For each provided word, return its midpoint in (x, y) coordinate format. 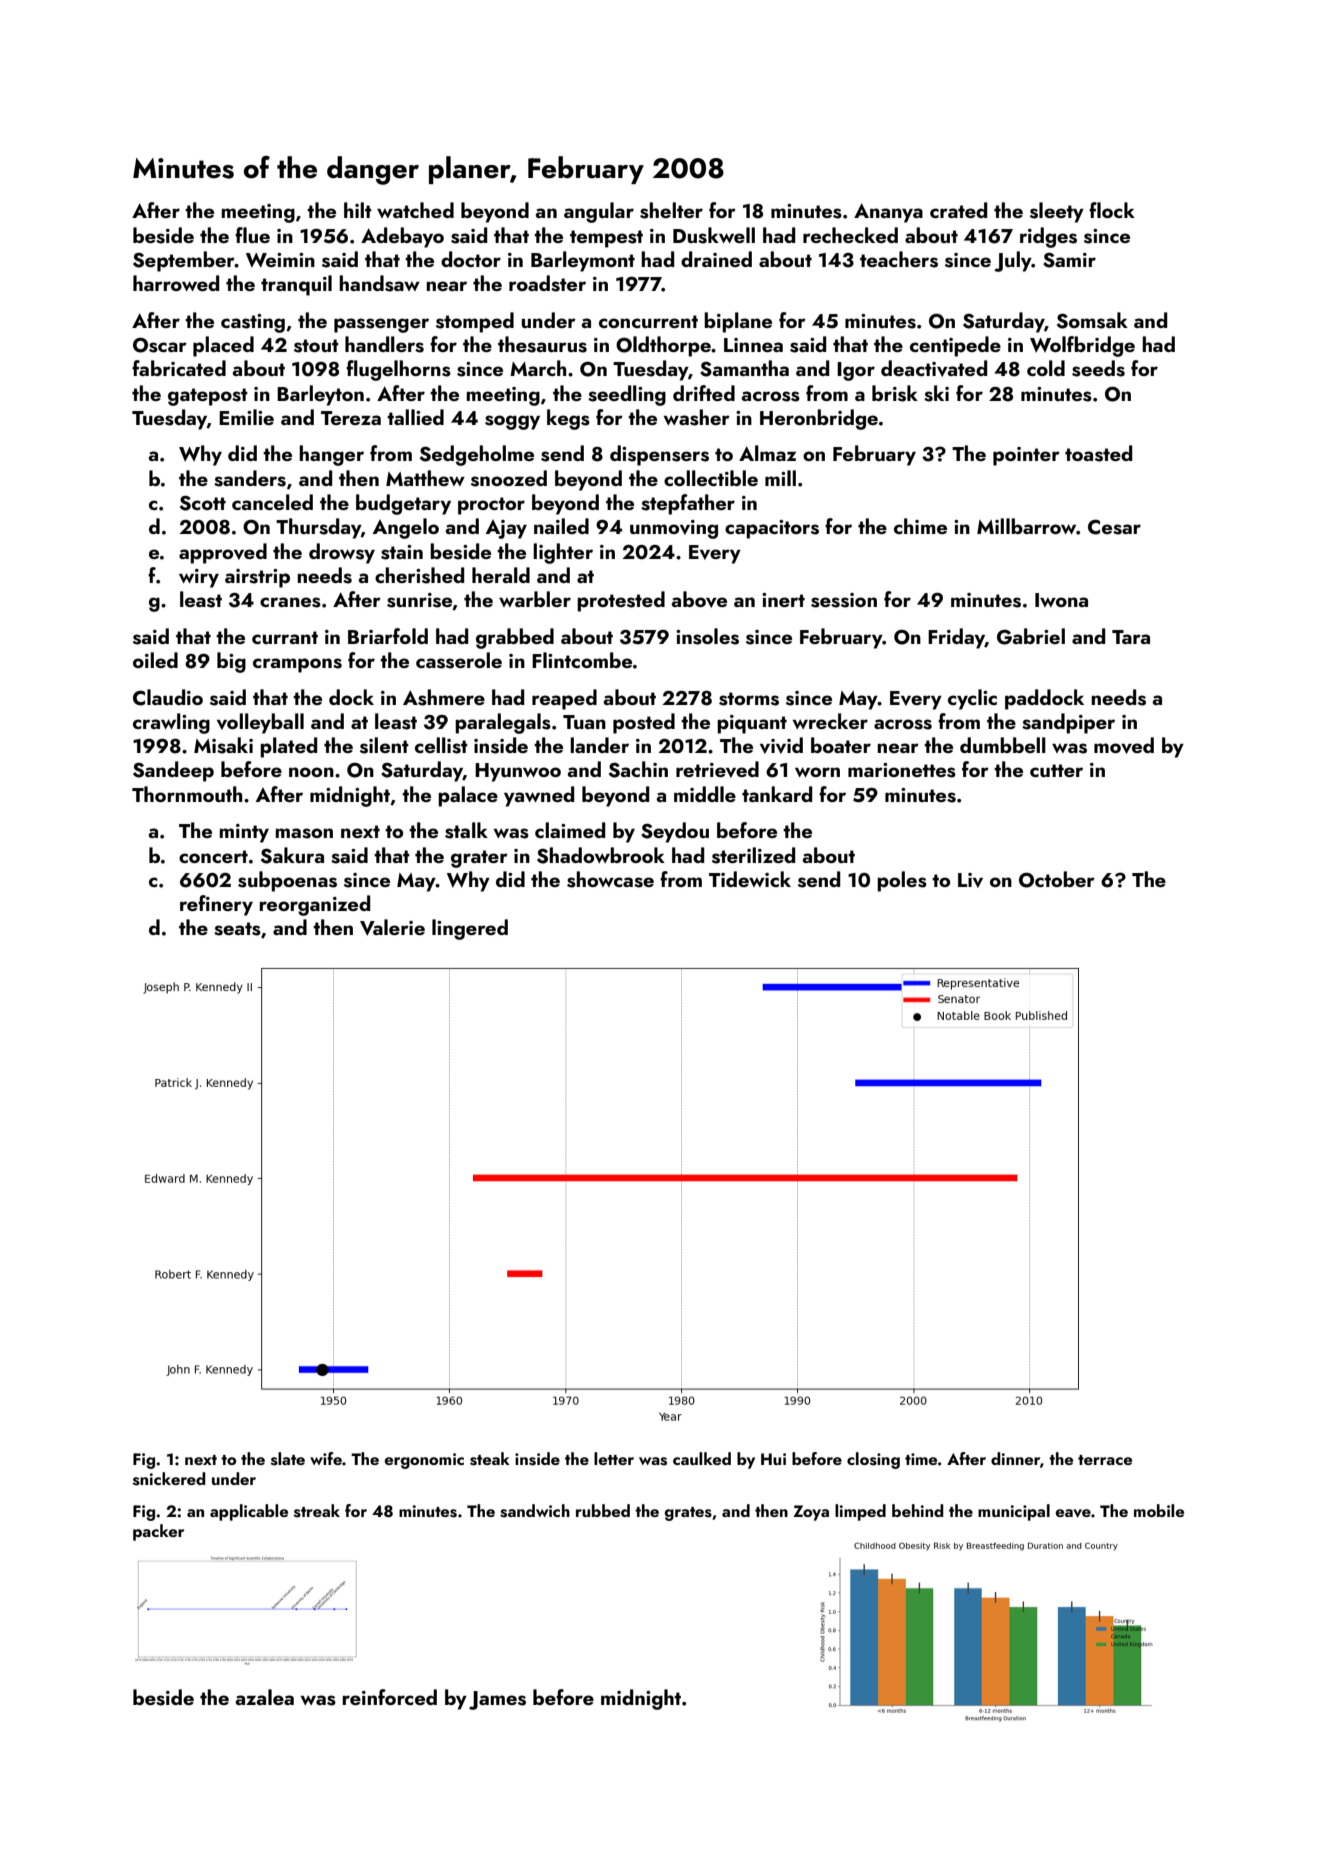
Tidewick (750, 879)
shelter (671, 210)
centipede (955, 346)
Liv (970, 880)
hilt (358, 210)
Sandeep (173, 771)
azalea (264, 1697)
